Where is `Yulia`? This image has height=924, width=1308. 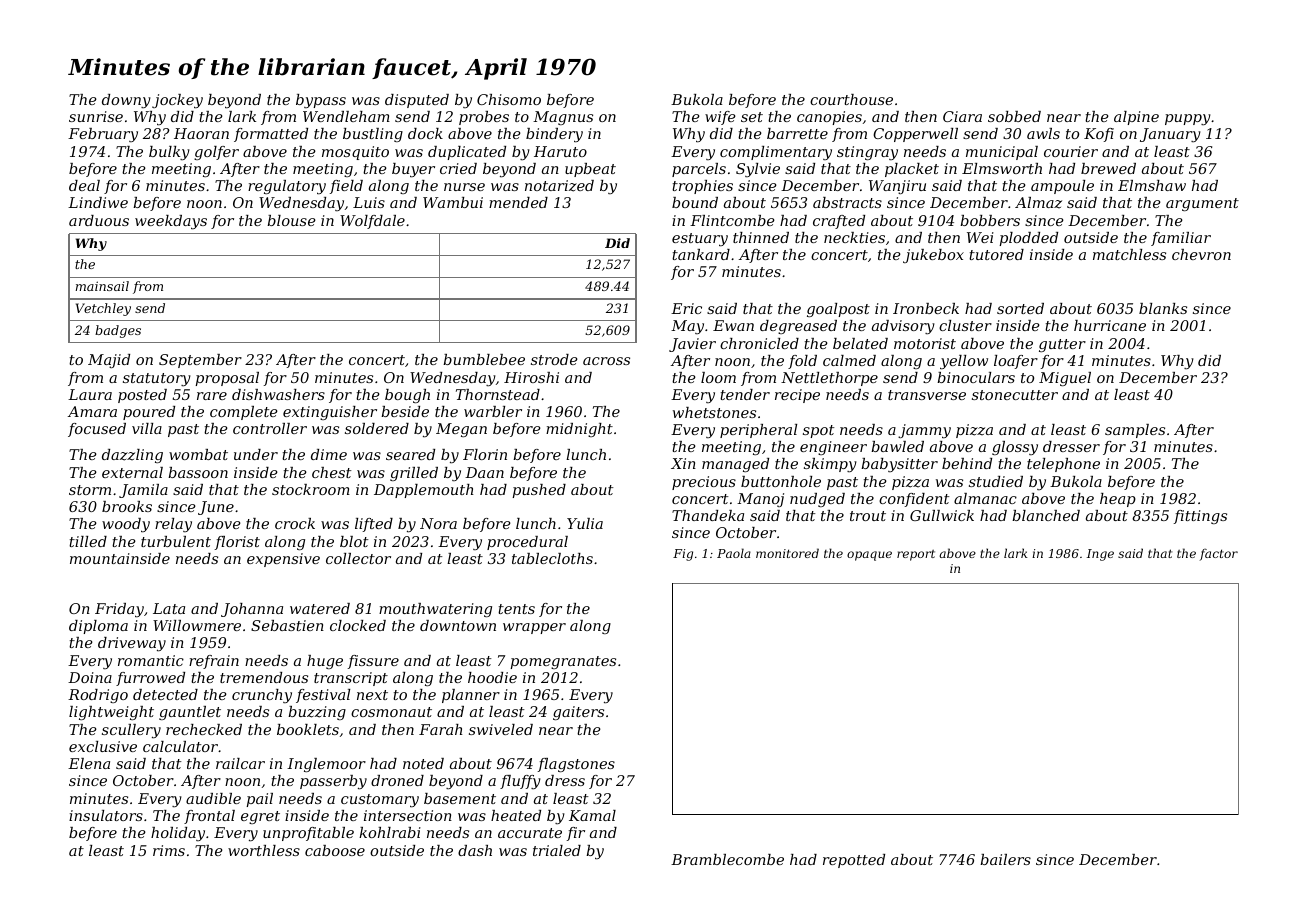 Yulia is located at coordinates (585, 523).
